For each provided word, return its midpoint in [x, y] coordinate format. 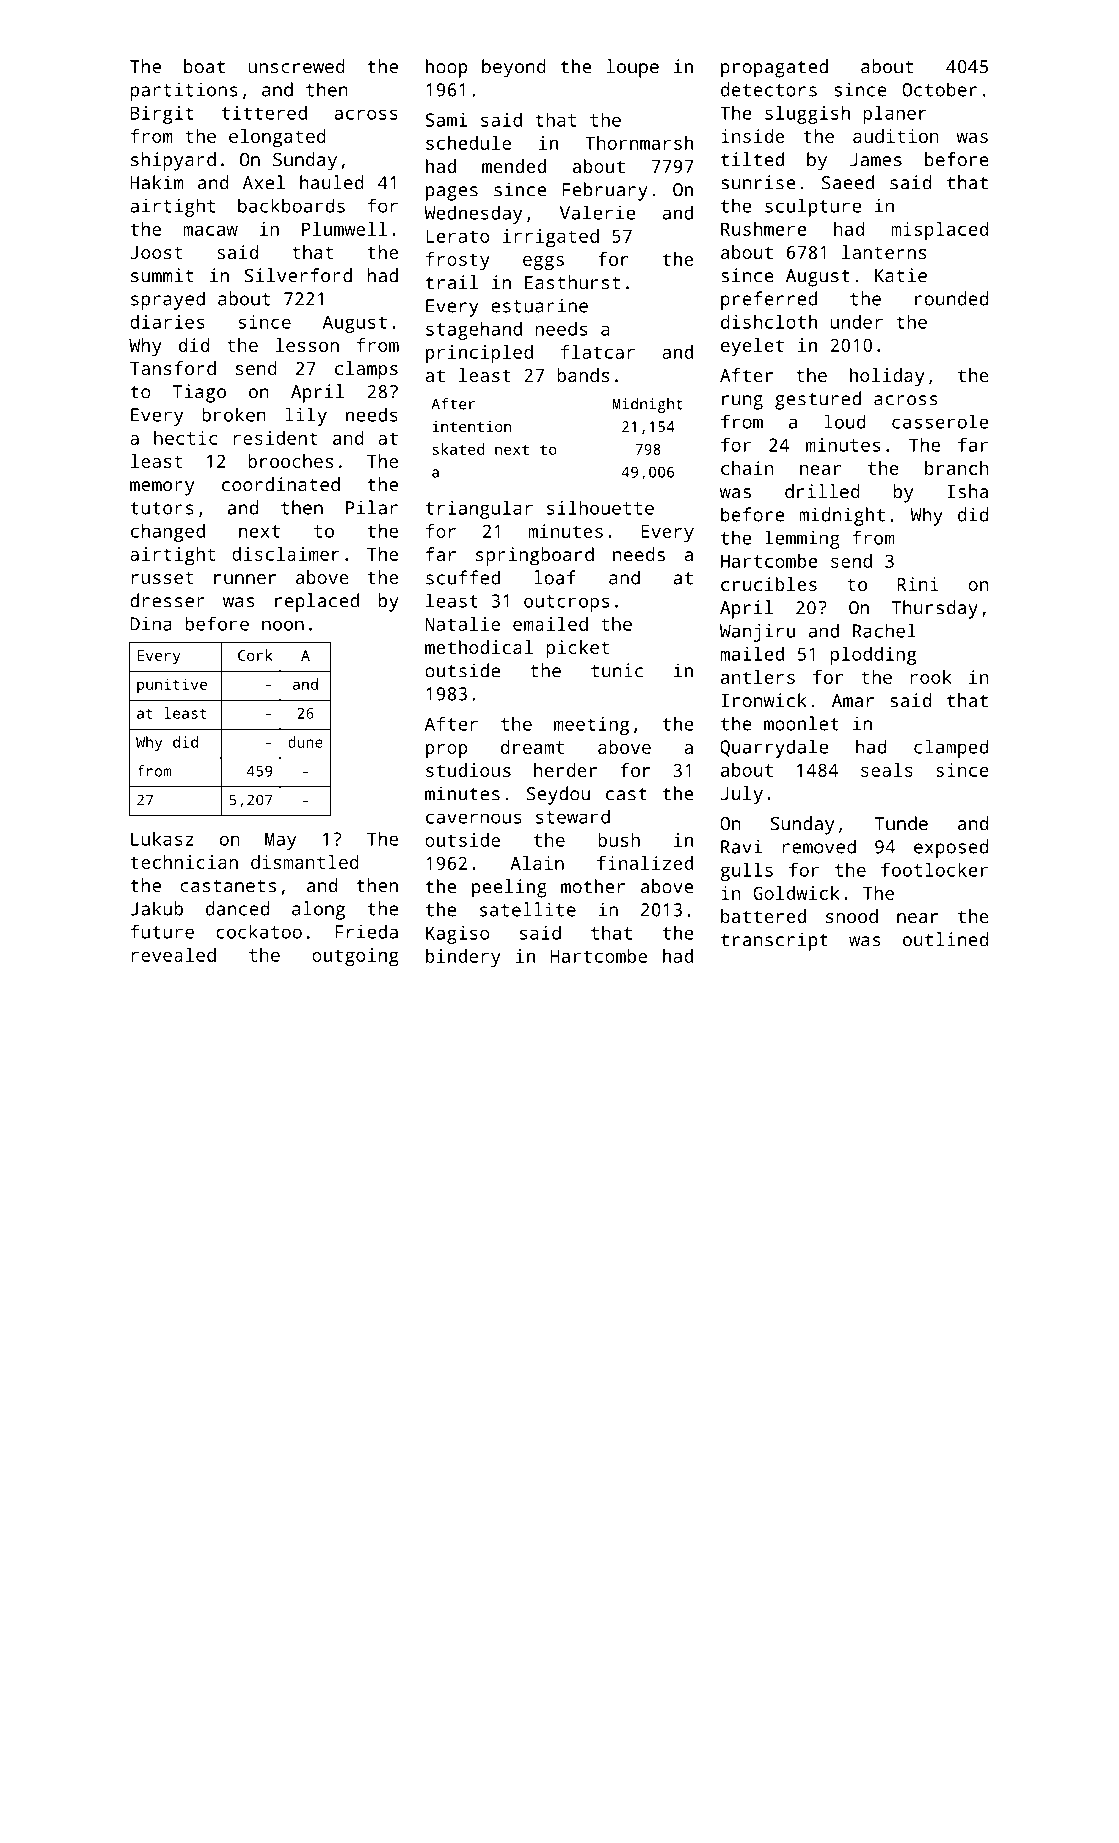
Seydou [558, 795]
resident [275, 438]
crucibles [769, 584]
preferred [769, 300]
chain [747, 468]
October [939, 89]
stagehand [474, 330]
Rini [918, 584]
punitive [172, 686]
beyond [514, 68]
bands [583, 375]
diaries [167, 321]
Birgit [162, 115]
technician [184, 862]
